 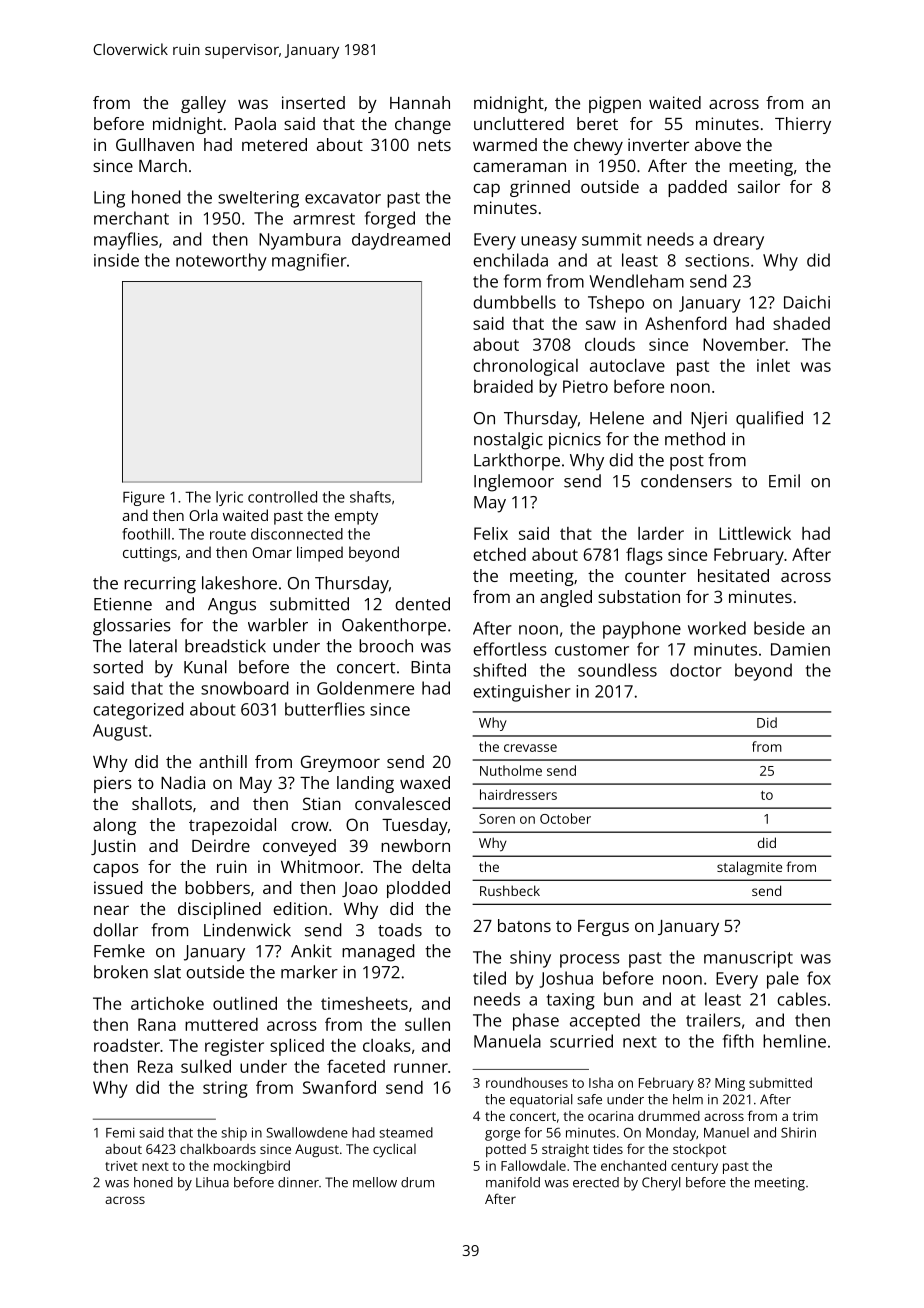 I want to click on piers, so click(x=113, y=784).
